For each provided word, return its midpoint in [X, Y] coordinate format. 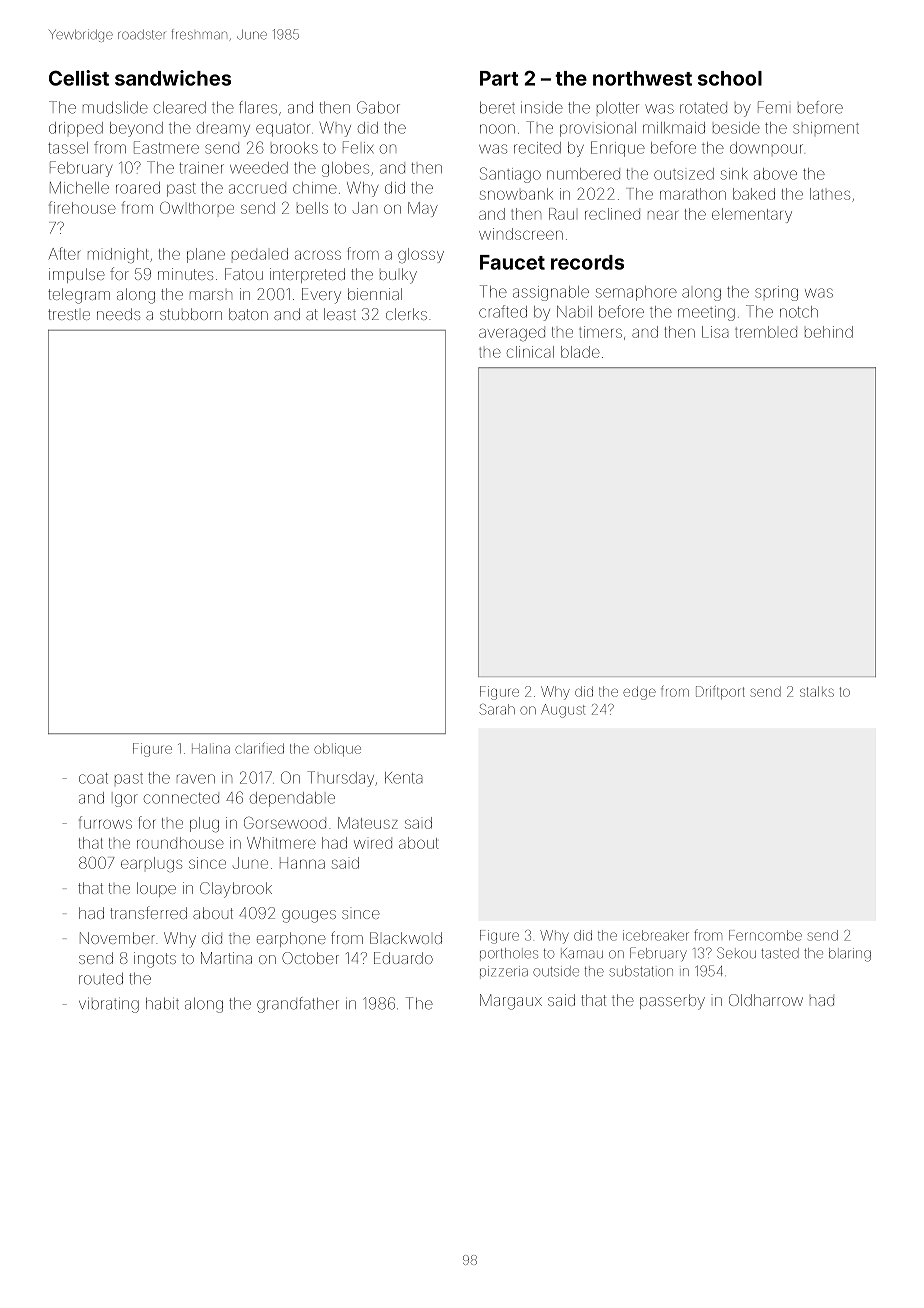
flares [258, 107]
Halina [211, 749]
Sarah [497, 709]
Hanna [302, 863]
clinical [530, 352]
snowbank [516, 194]
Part [499, 78]
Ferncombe [765, 935]
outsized [684, 174]
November [117, 938]
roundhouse [180, 843]
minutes [185, 274]
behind [829, 332]
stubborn [191, 314]
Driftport [720, 692]
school [730, 78]
